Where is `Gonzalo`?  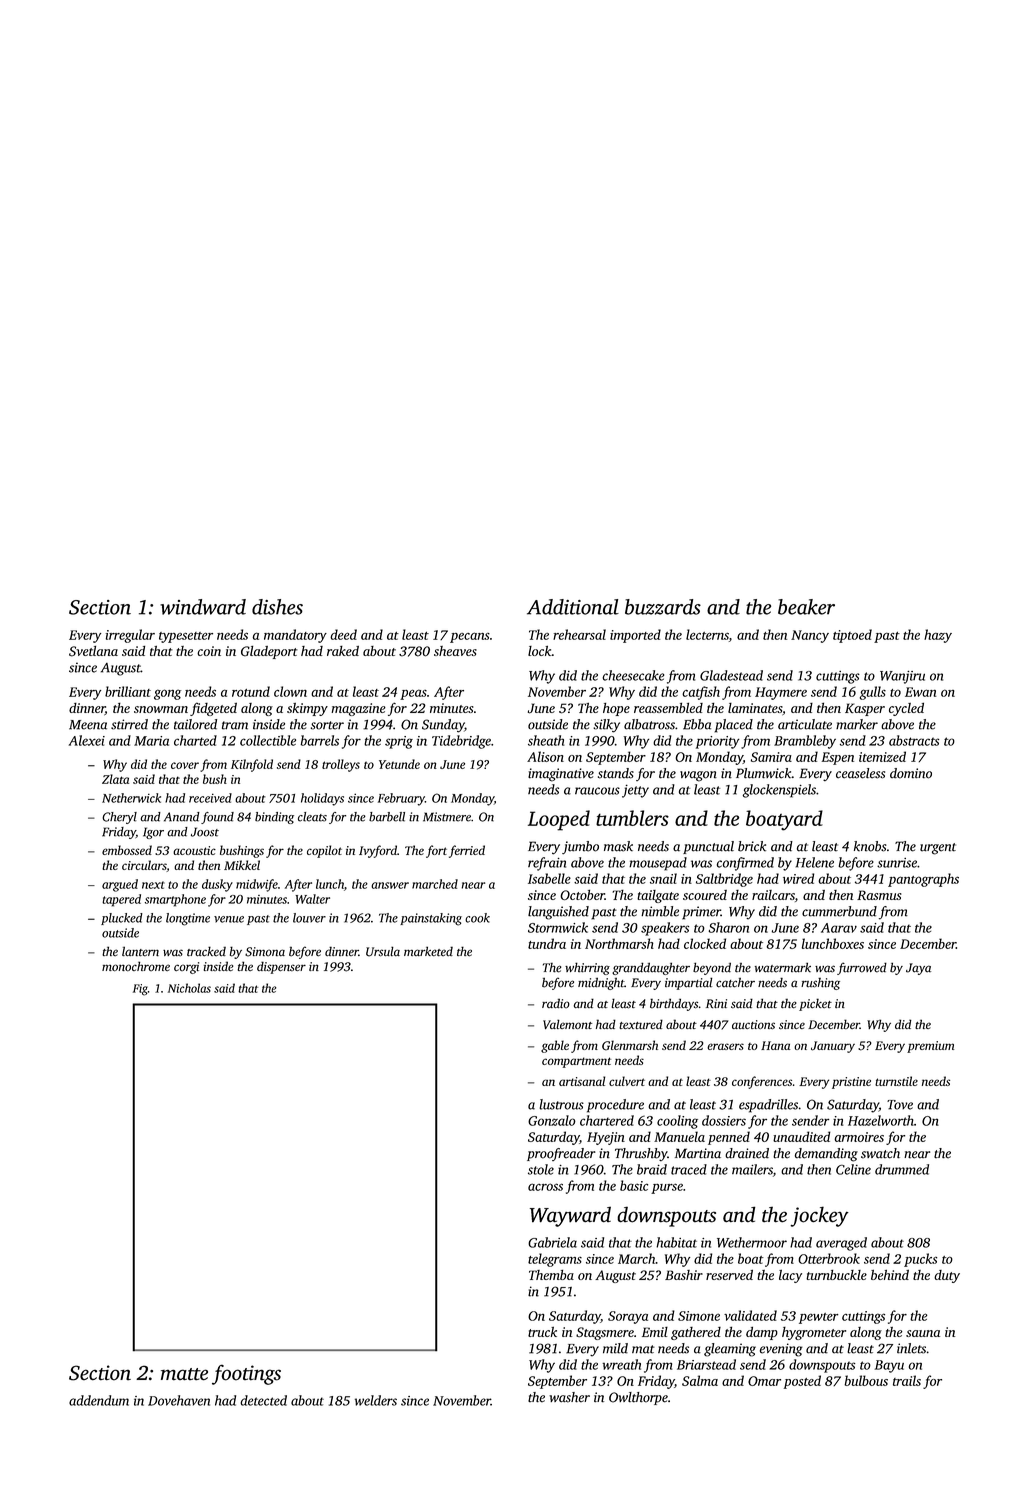 Gonzalo is located at coordinates (552, 1120).
